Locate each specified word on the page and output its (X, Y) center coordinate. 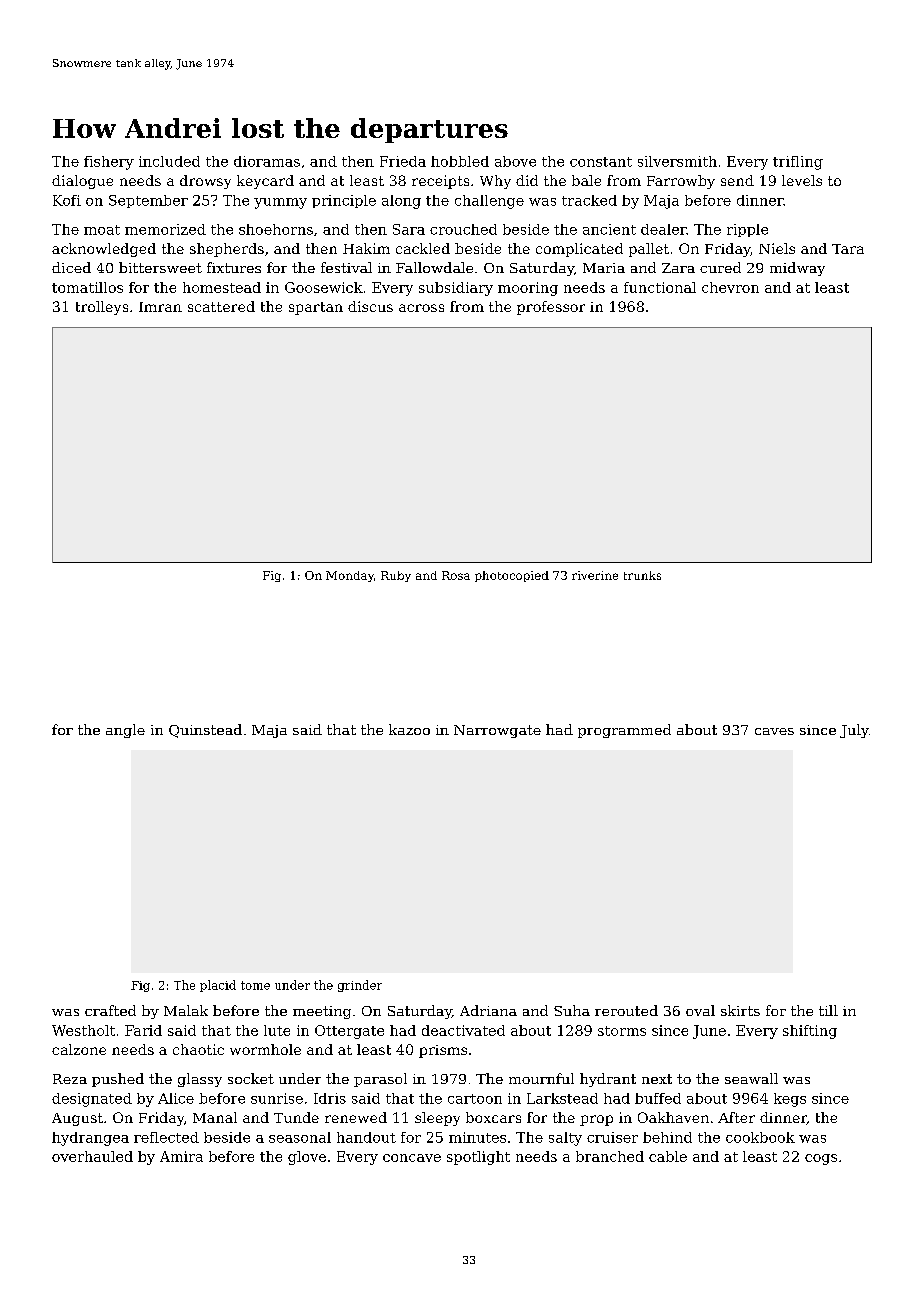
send (737, 180)
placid (218, 986)
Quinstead (205, 731)
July (854, 731)
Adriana (488, 1010)
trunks (642, 575)
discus (370, 306)
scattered (221, 306)
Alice (176, 1098)
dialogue (82, 182)
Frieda (403, 161)
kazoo (409, 729)
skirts (740, 1010)
